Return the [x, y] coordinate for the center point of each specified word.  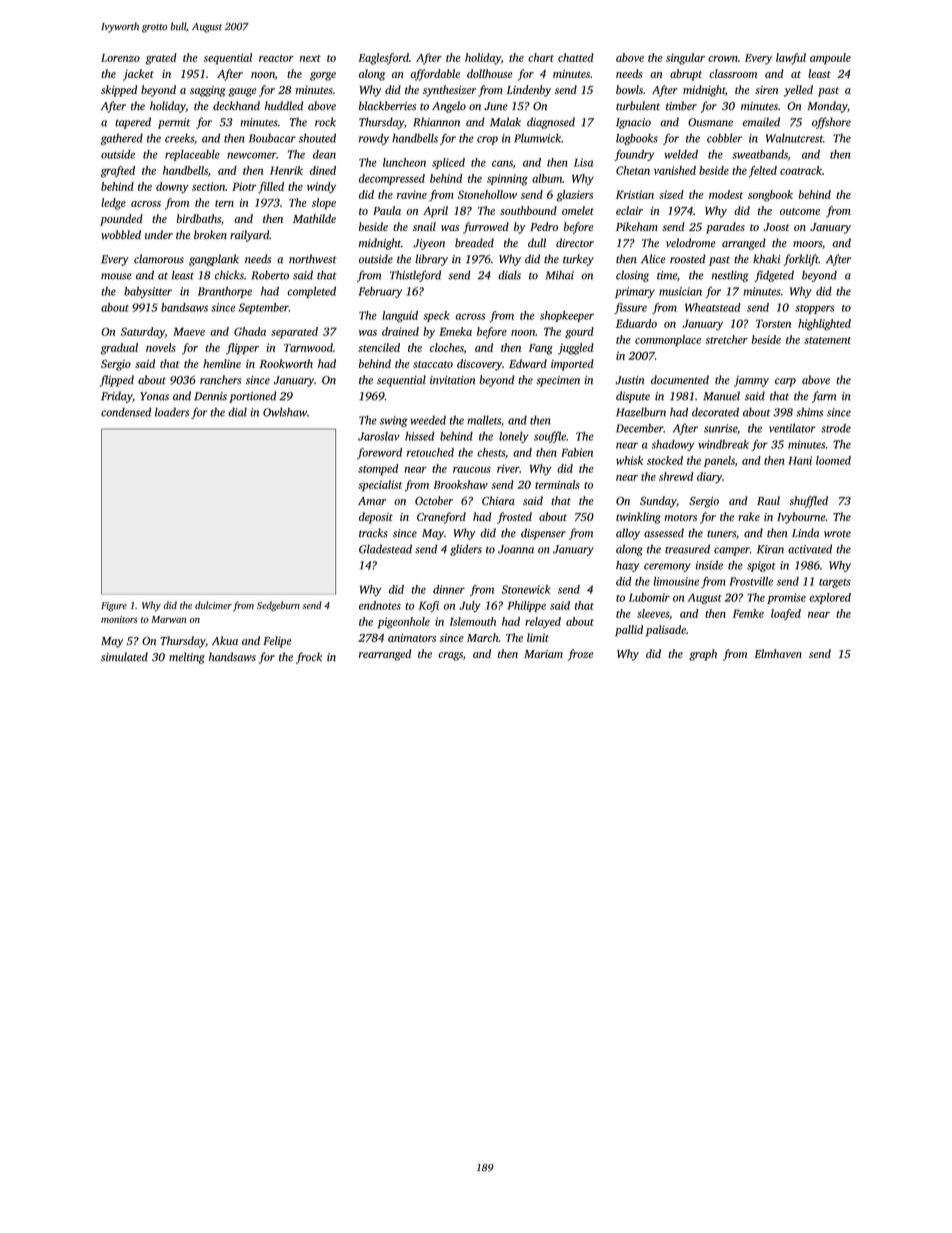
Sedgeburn [278, 606]
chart [541, 57]
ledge [113, 204]
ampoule [830, 59]
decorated [715, 412]
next [310, 58]
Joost [776, 227]
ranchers [220, 379]
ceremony [667, 567]
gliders [466, 550]
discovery [479, 365]
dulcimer [213, 605]
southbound [528, 210]
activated [810, 549]
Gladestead [385, 549]
